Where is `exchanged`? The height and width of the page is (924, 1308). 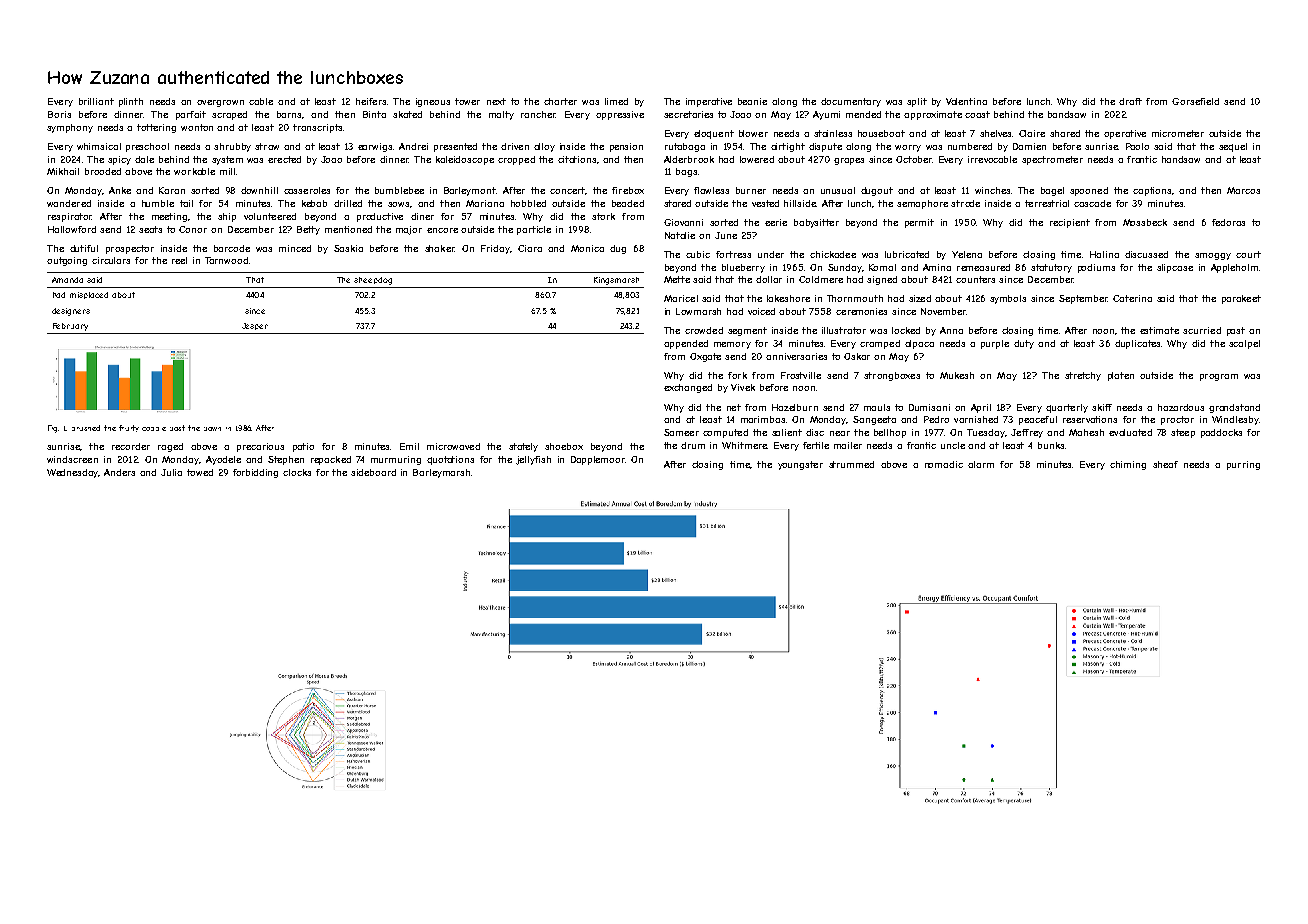 exchanged is located at coordinates (688, 388).
